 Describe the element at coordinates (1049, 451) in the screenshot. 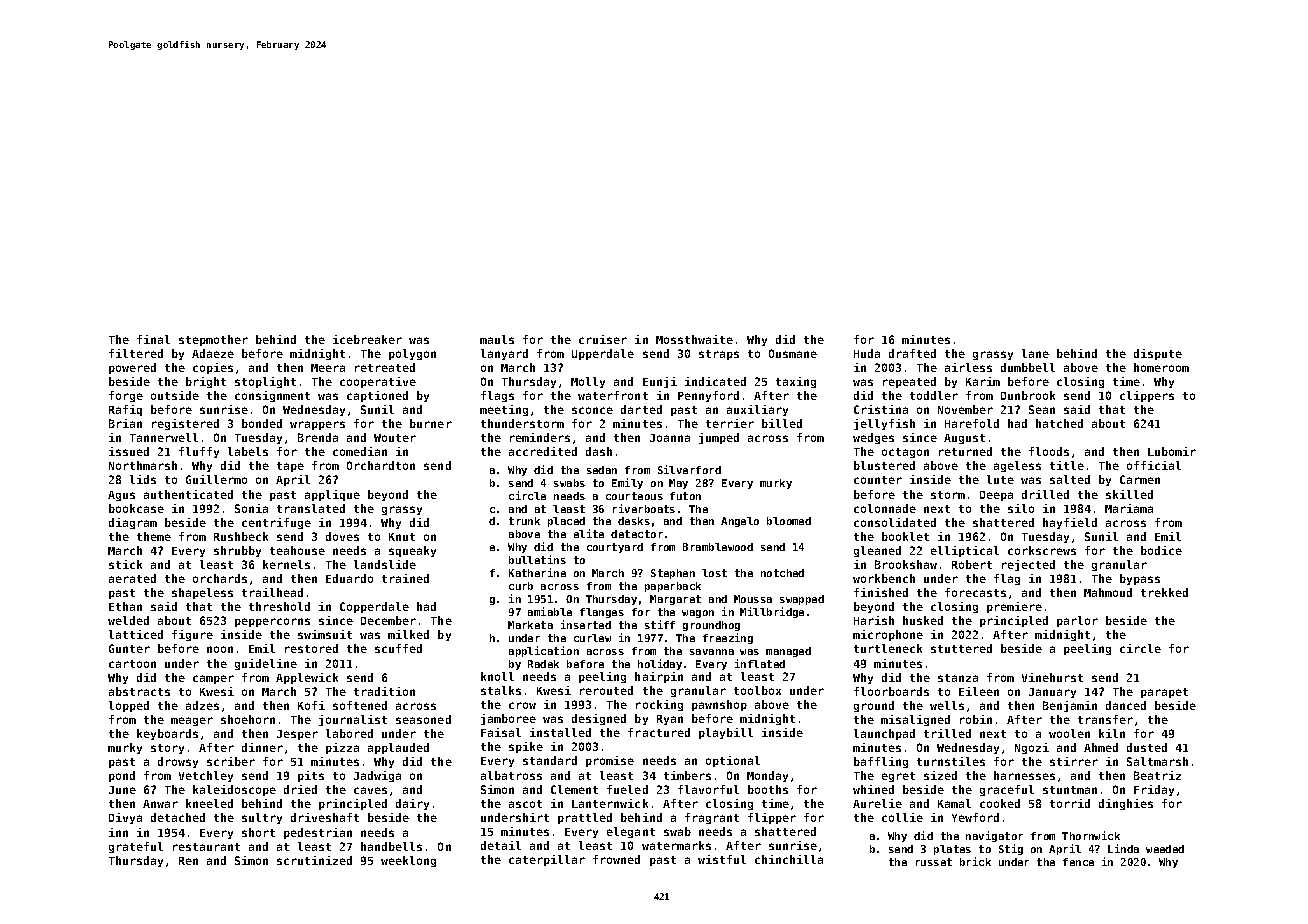

I see `floods` at that location.
